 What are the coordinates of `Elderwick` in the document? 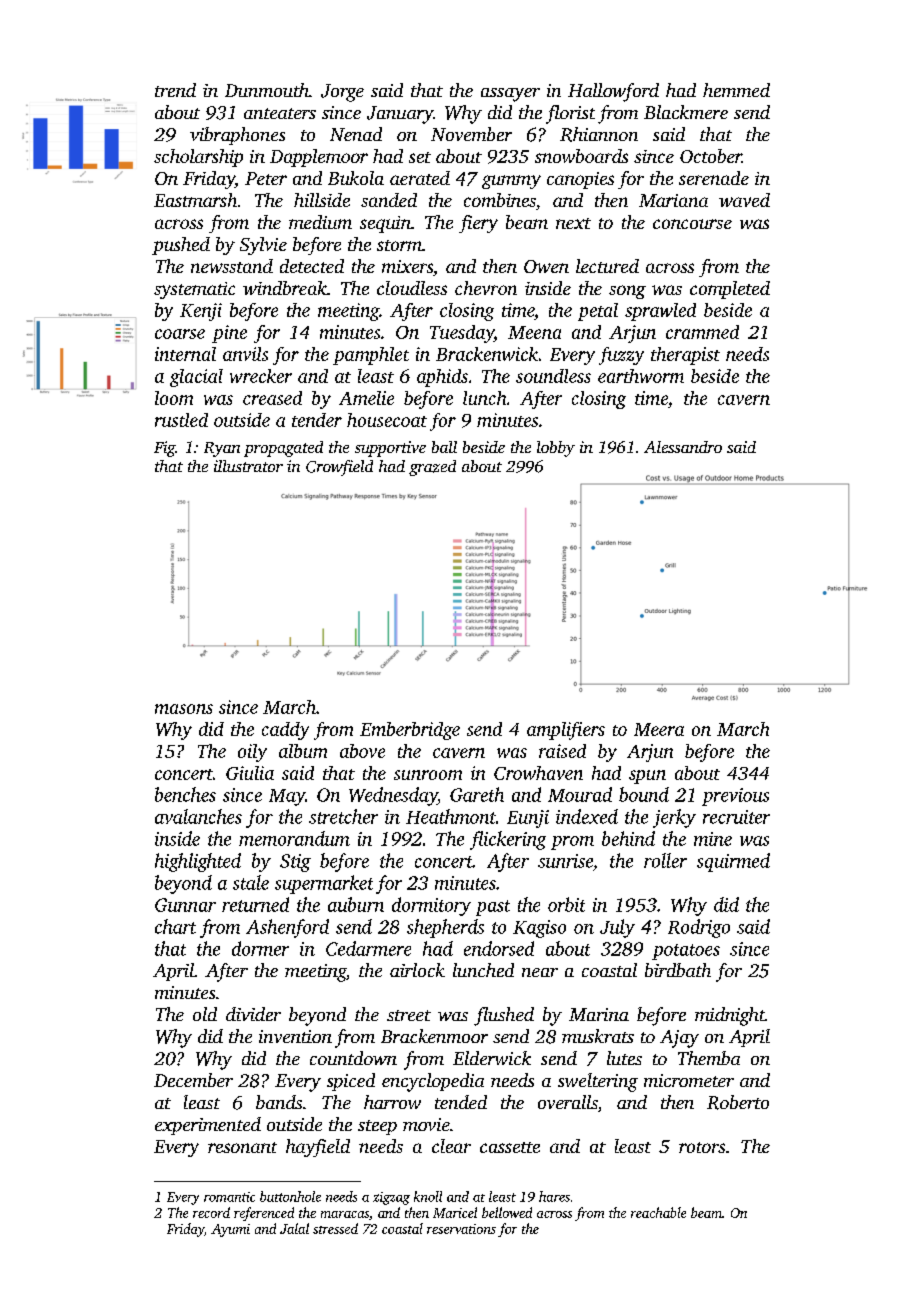 It's located at (492, 1058).
